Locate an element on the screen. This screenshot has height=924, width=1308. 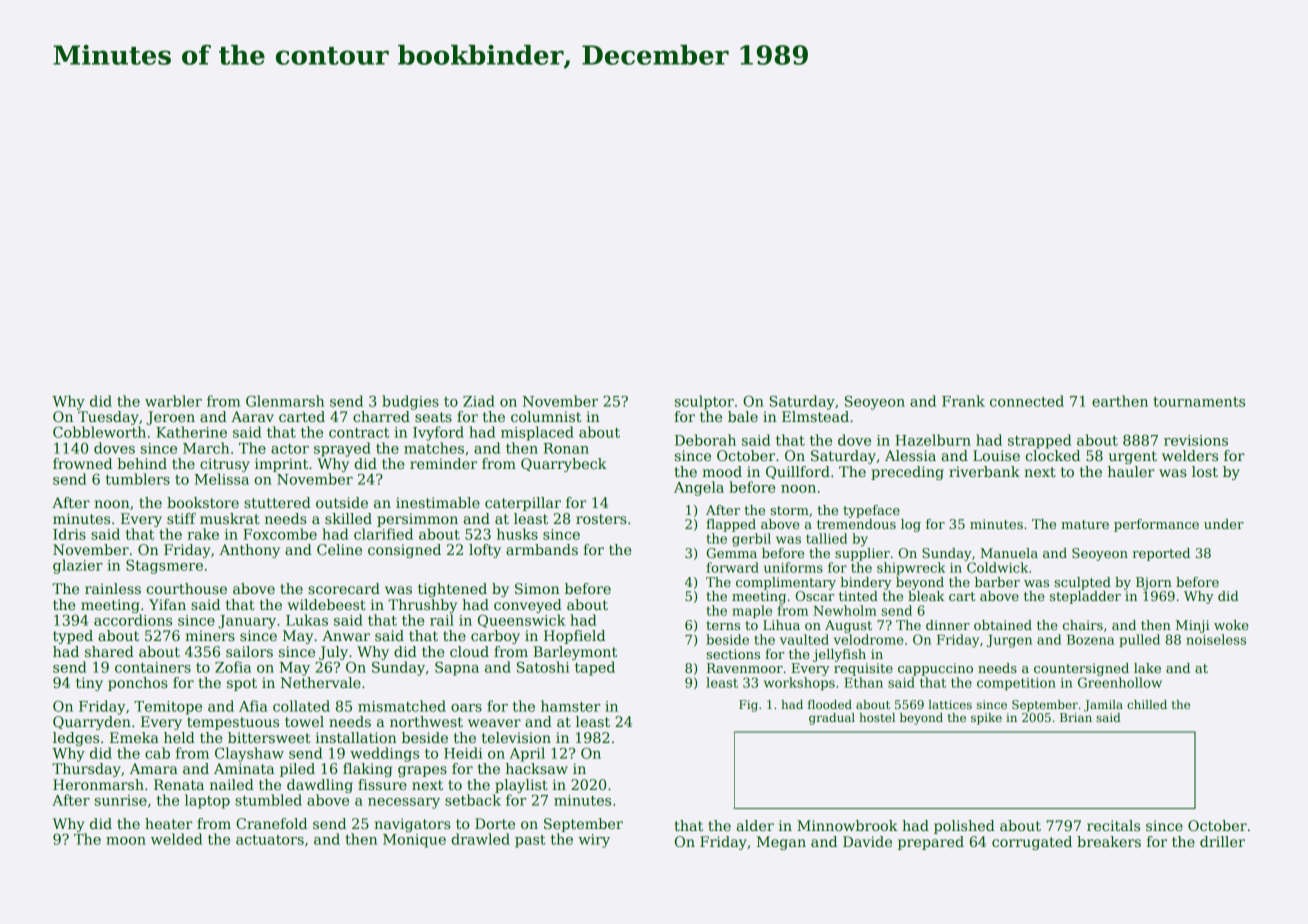
workshops is located at coordinates (799, 683).
